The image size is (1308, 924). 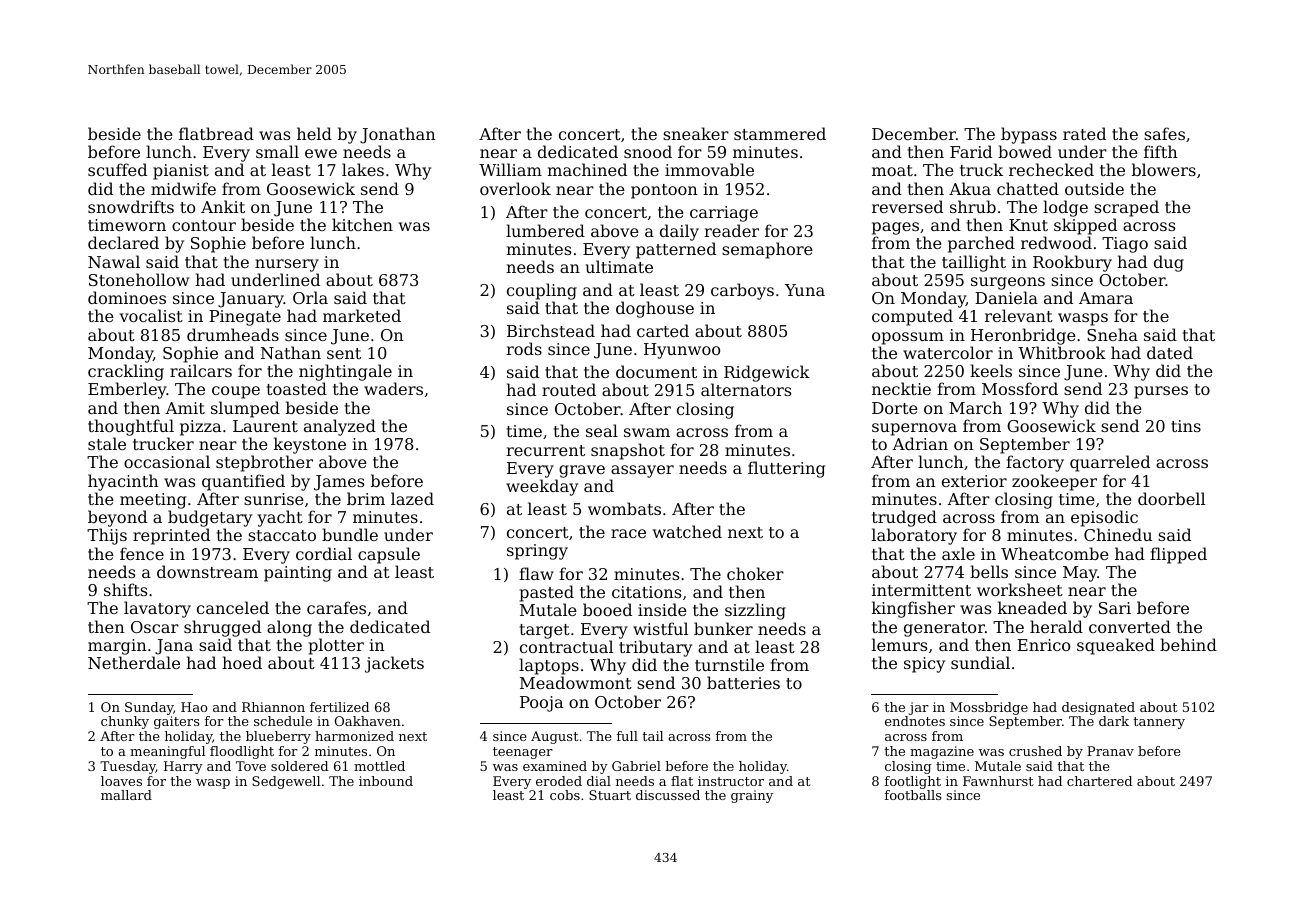 What do you see at coordinates (107, 443) in the document?
I see `stale` at bounding box center [107, 443].
